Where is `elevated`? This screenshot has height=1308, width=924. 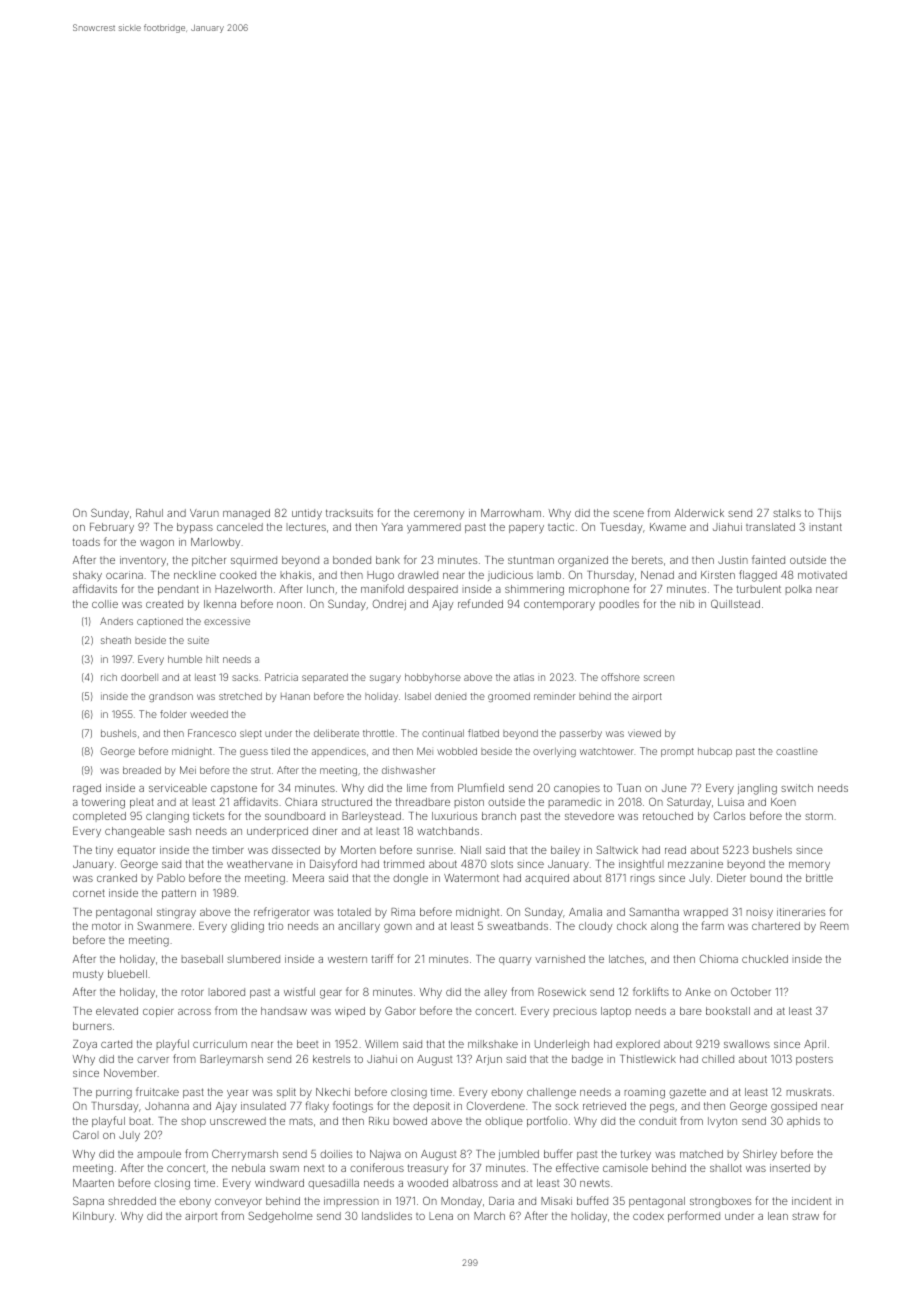
elevated is located at coordinates (117, 1011).
